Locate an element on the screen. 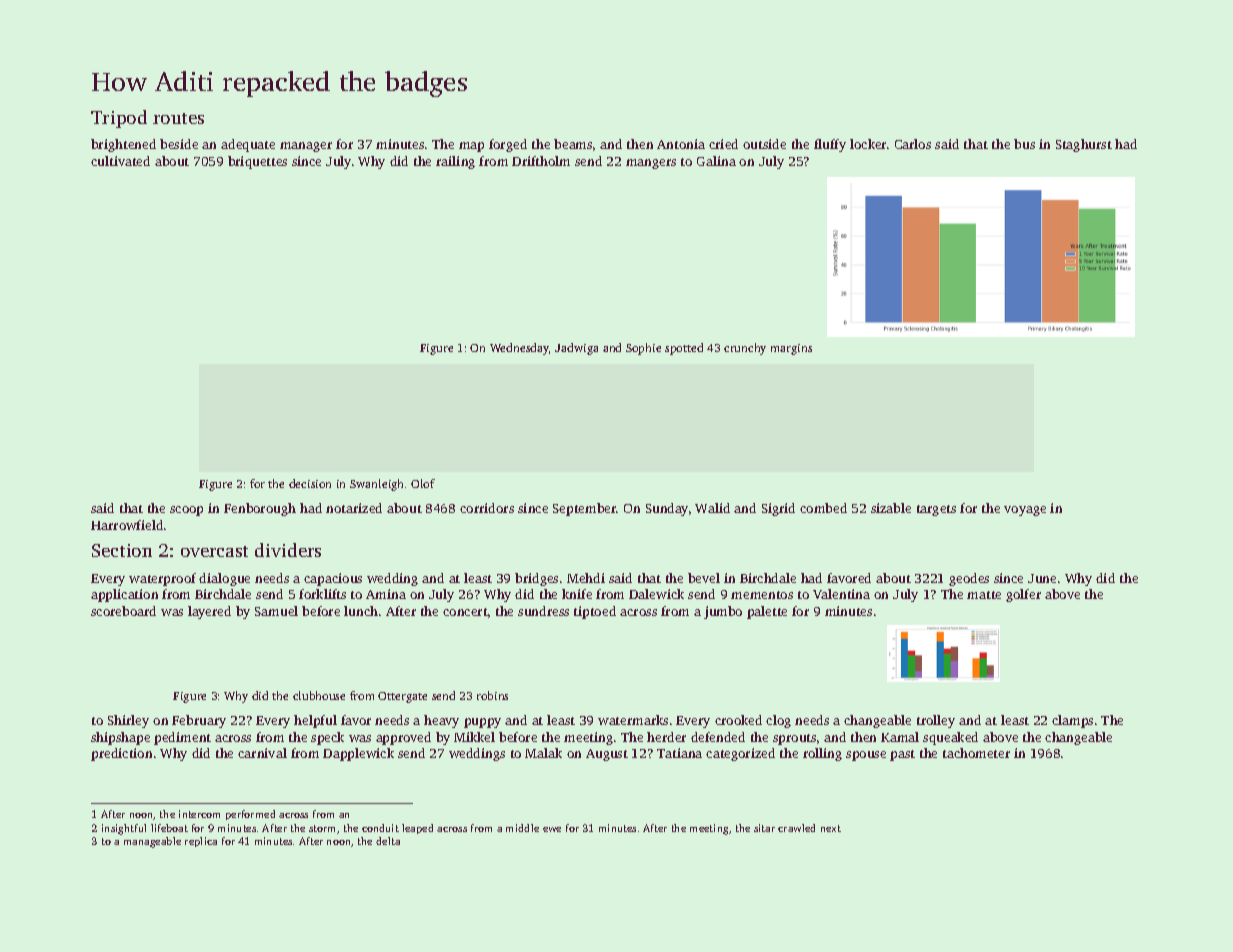  dialogue is located at coordinates (224, 579).
